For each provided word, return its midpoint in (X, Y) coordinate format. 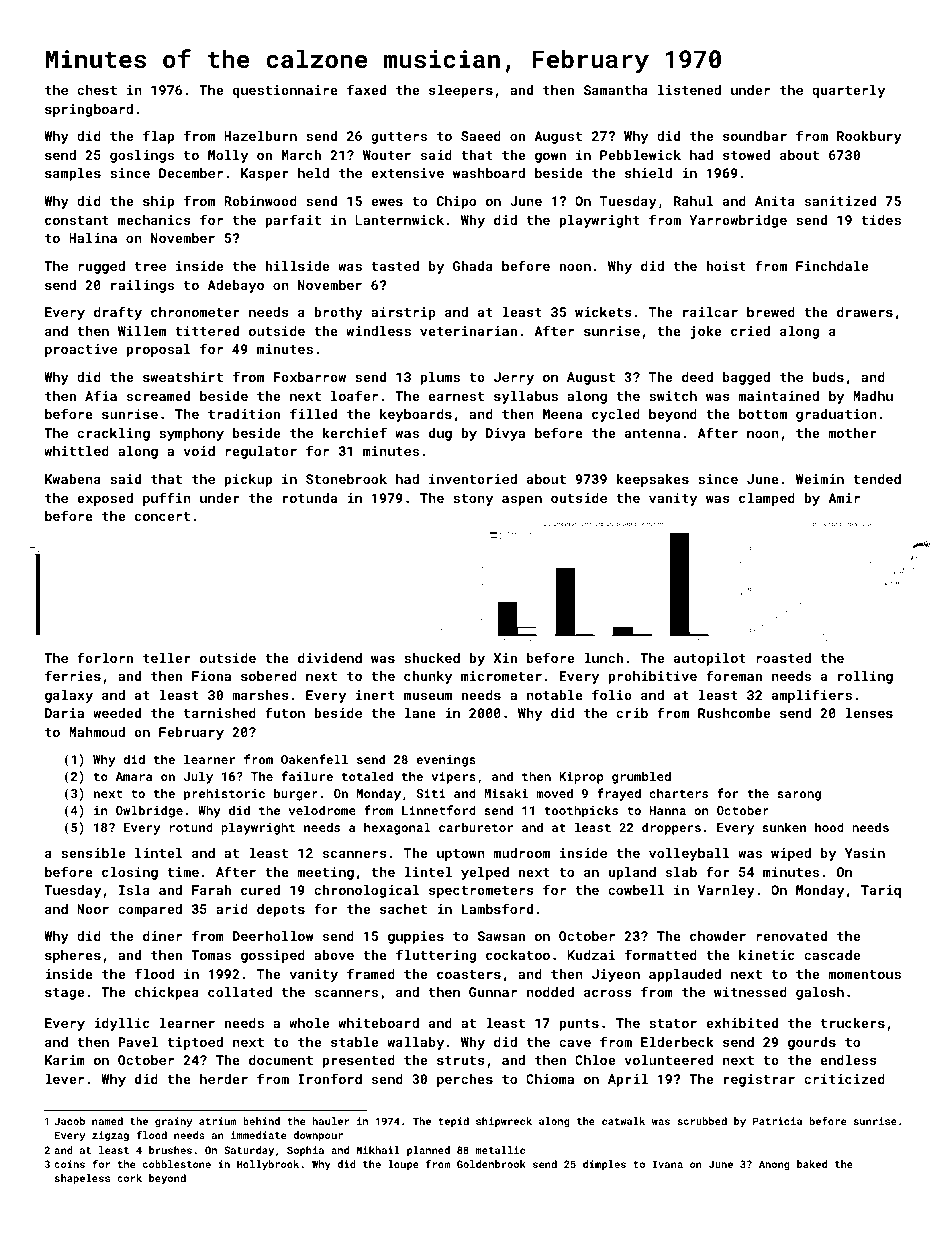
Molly (228, 156)
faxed (366, 89)
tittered (207, 331)
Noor (93, 909)
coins (69, 1164)
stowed (746, 155)
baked (812, 1164)
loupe (403, 1165)
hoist (726, 266)
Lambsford (497, 908)
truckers (853, 1023)
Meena (562, 414)
